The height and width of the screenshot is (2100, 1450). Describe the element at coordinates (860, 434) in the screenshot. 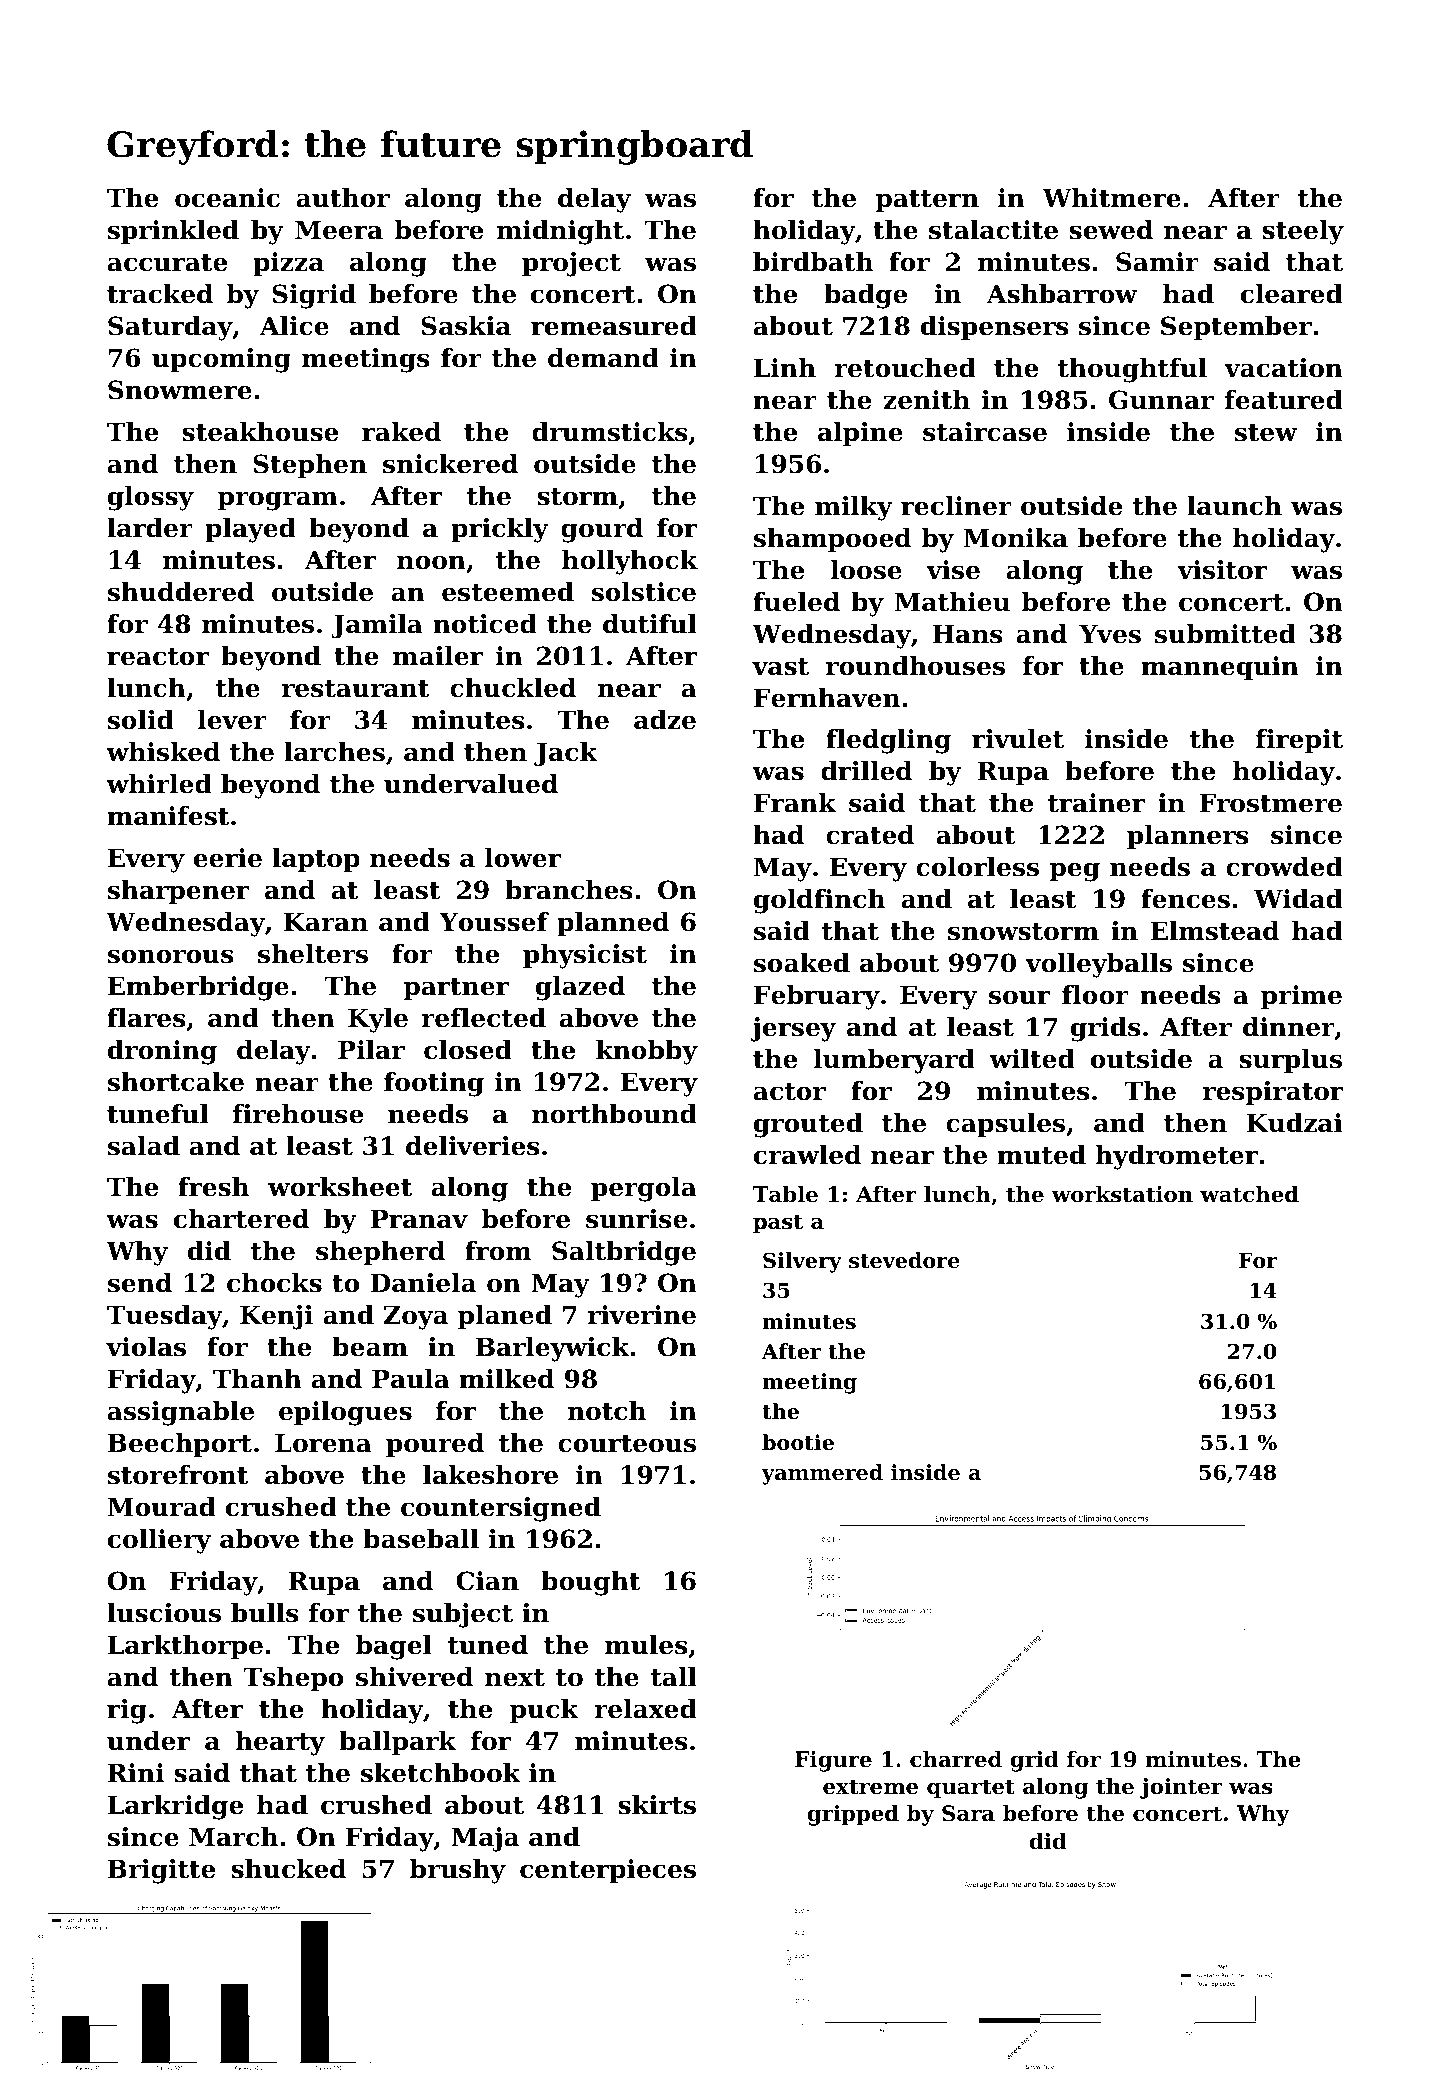

I see `alpine` at that location.
